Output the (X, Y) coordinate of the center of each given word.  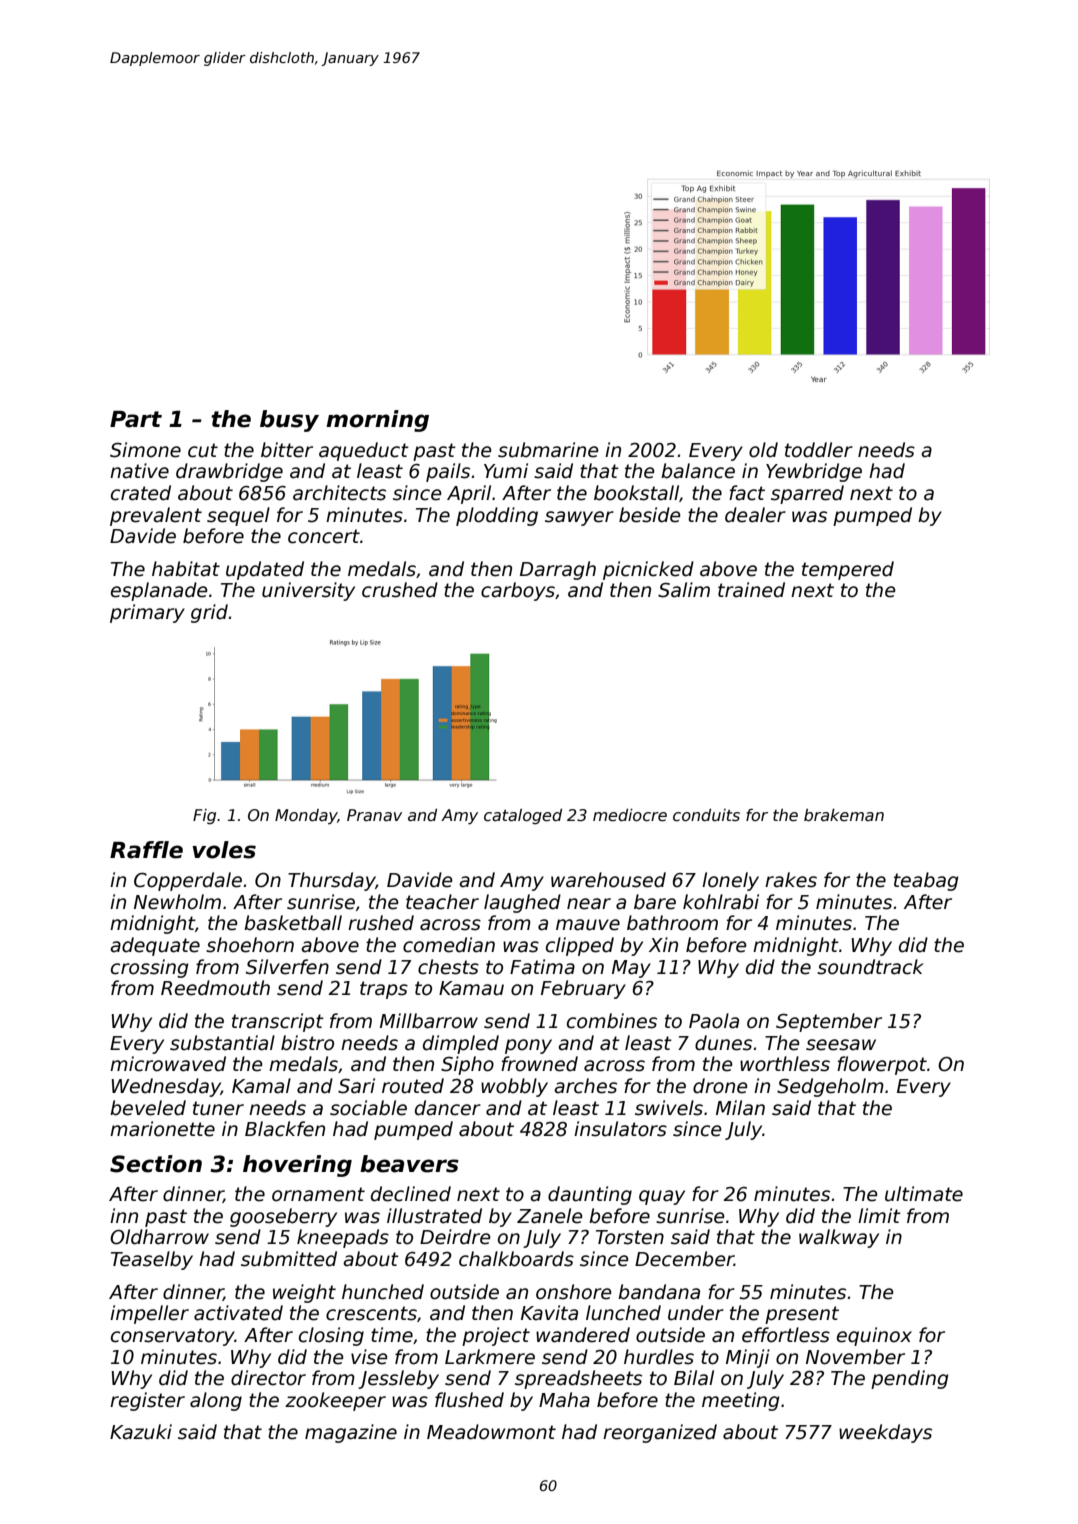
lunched (623, 1313)
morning (377, 421)
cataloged (523, 816)
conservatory (173, 1337)
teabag (926, 881)
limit (879, 1215)
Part (136, 419)
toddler (819, 450)
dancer (448, 1108)
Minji (748, 1358)
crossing (150, 968)
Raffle (146, 850)
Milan (740, 1108)
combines (612, 1021)
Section (156, 1164)
